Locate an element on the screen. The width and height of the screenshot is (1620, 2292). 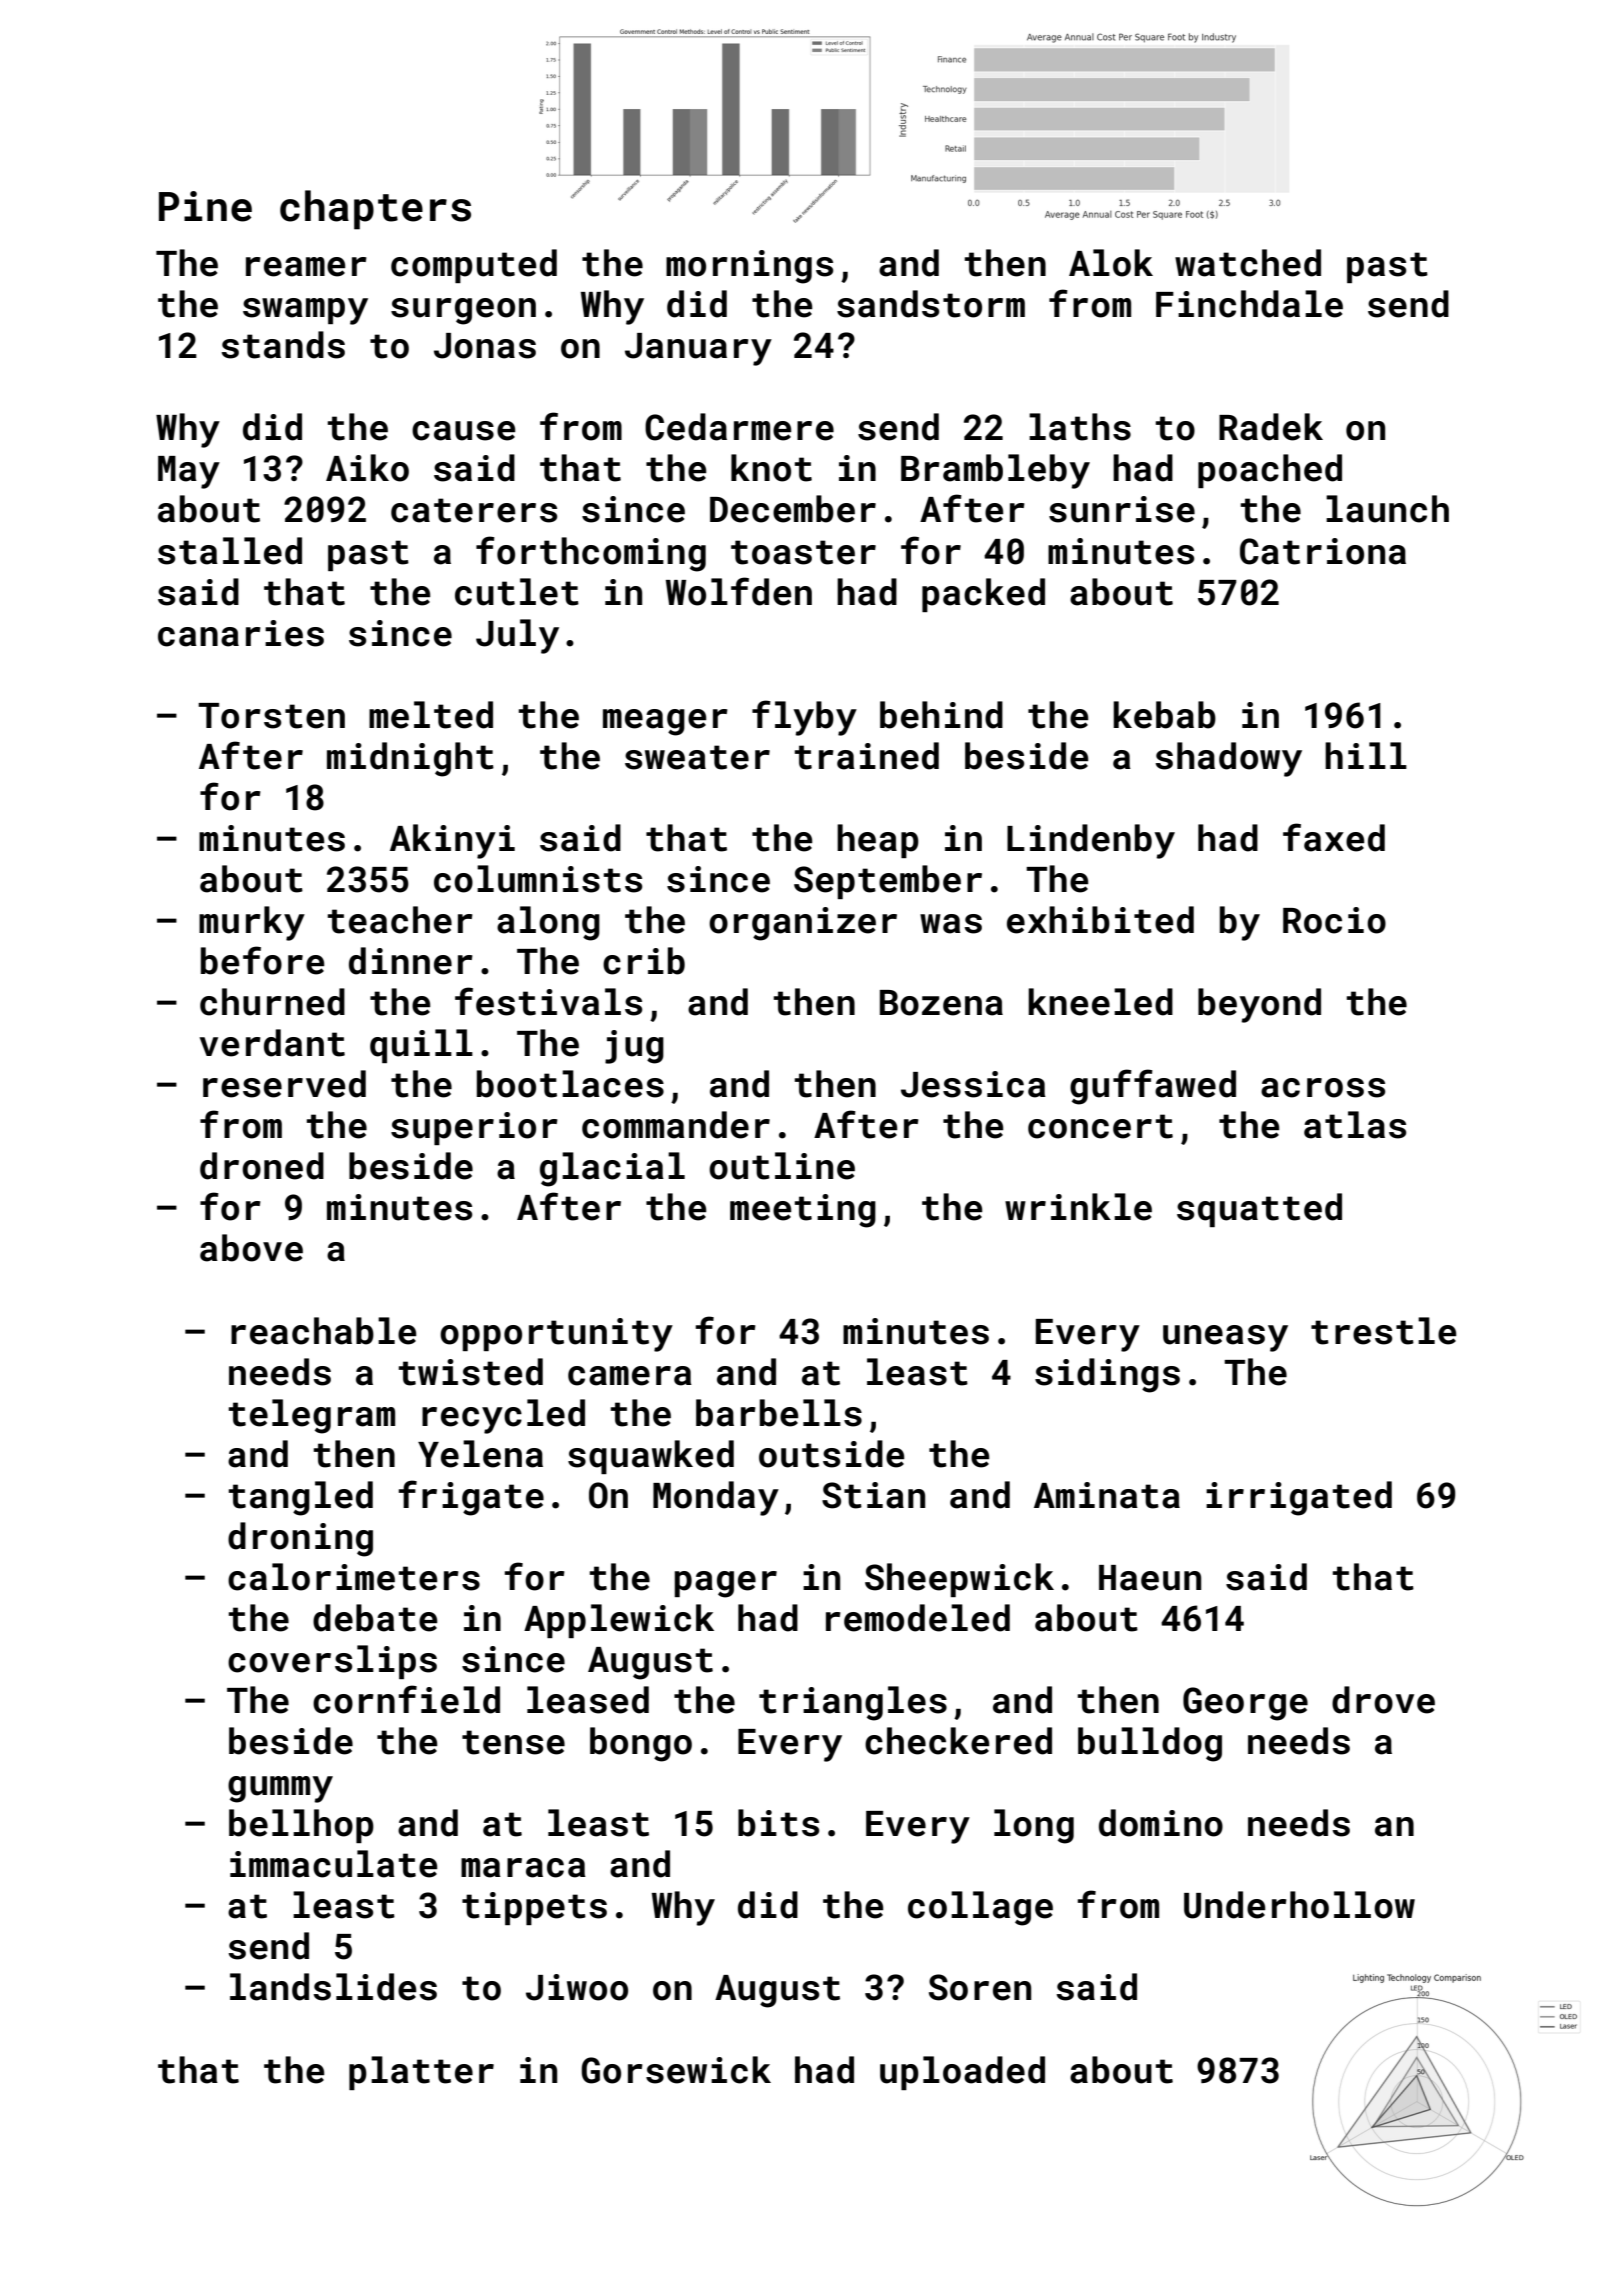
melted is located at coordinates (431, 715).
